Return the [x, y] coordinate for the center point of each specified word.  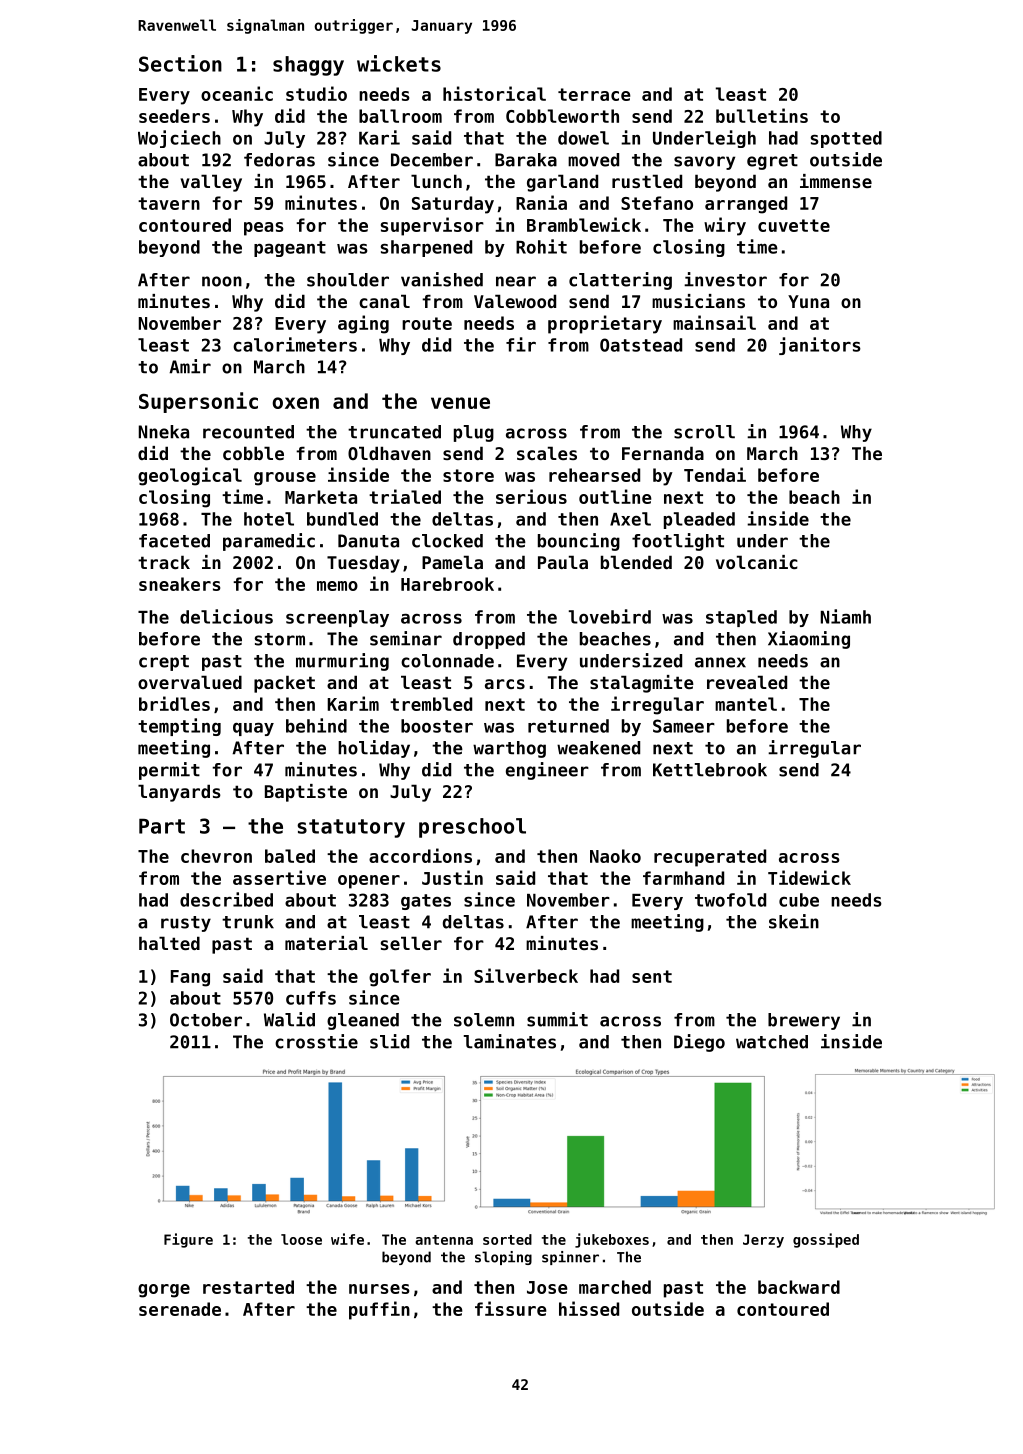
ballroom [400, 116]
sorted [507, 1239]
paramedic [269, 542]
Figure [188, 1240]
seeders [174, 116]
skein [794, 921]
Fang [190, 978]
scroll [704, 432]
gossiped [826, 1240]
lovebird [610, 616]
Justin [452, 877]
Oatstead [641, 345]
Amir [190, 366]
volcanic [757, 562]
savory [704, 163]
